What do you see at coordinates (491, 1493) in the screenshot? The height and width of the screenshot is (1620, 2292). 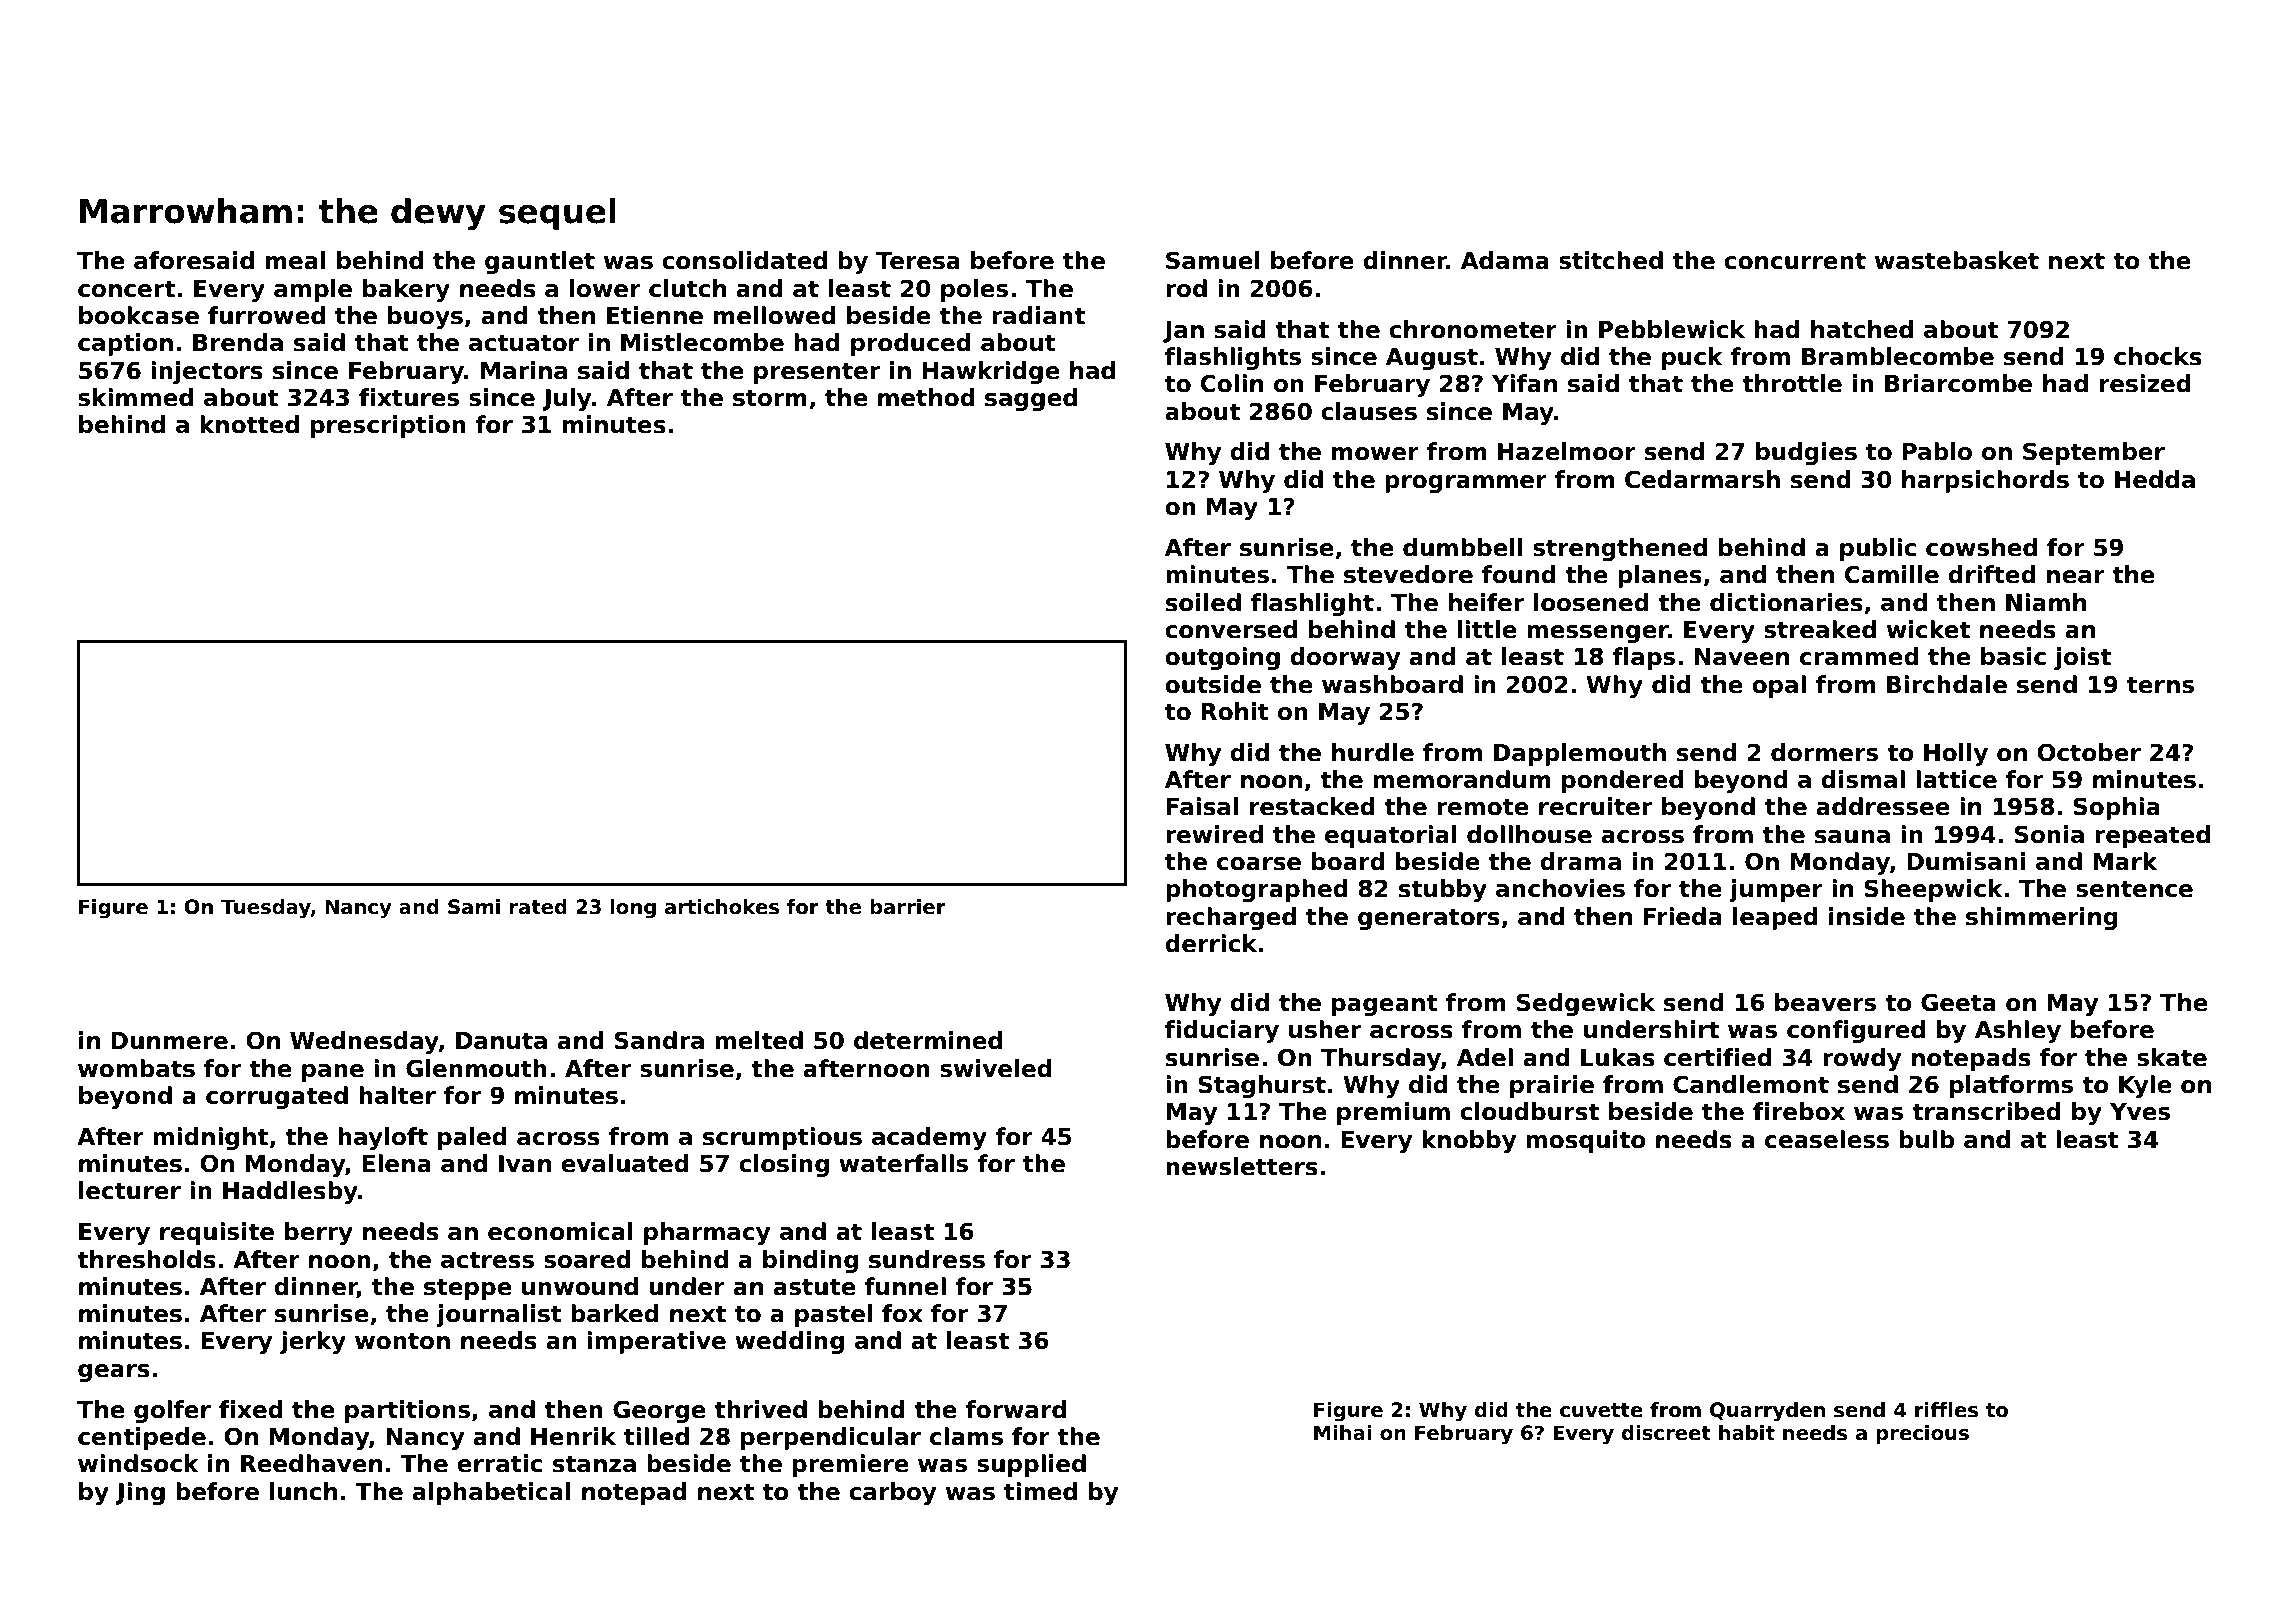 I see `alphabetical` at bounding box center [491, 1493].
